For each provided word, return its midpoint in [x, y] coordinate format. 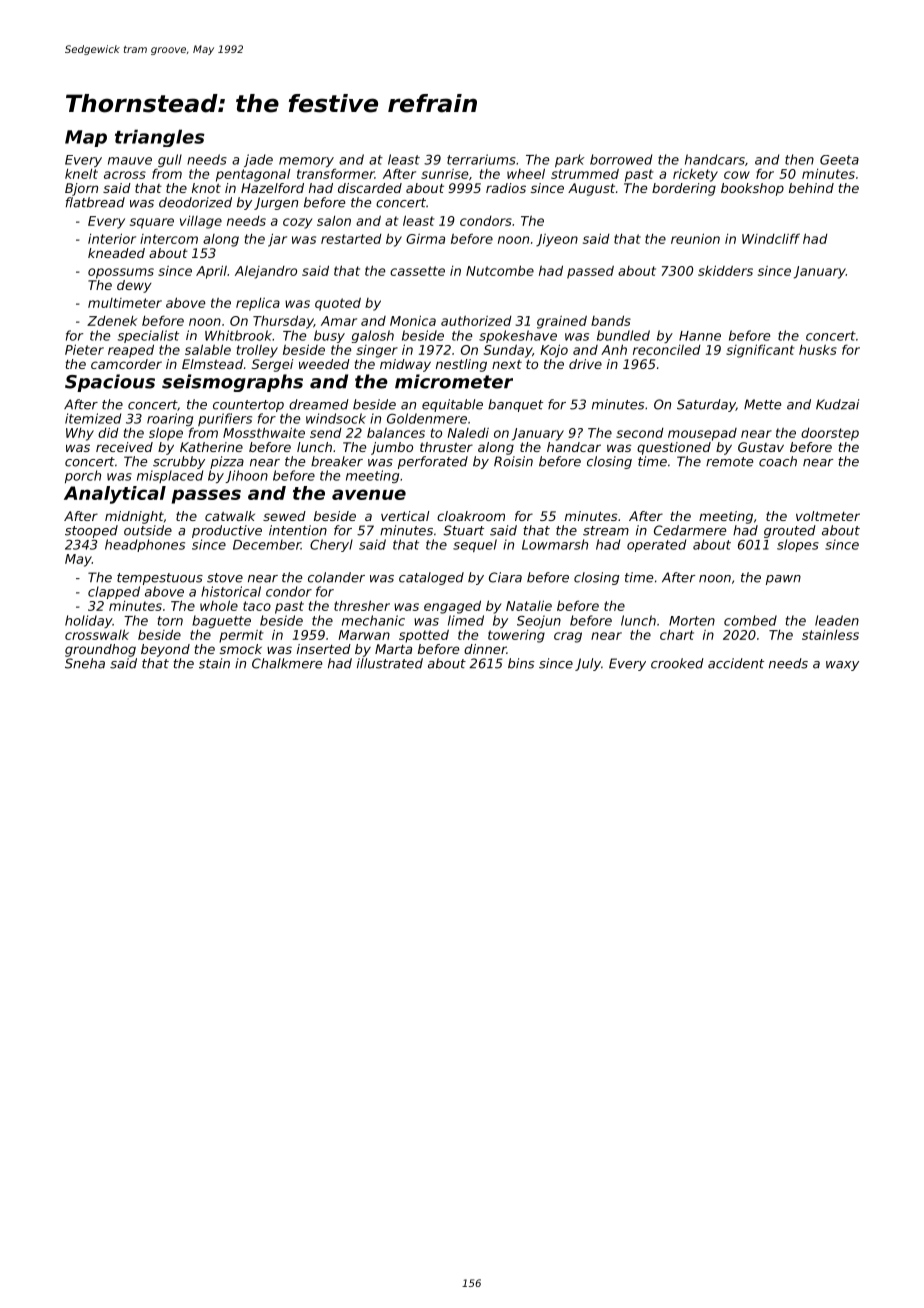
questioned [674, 448]
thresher [362, 605]
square [152, 223]
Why [80, 434]
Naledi [468, 433]
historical [231, 591]
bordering [684, 189]
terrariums [481, 159]
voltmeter [828, 516]
